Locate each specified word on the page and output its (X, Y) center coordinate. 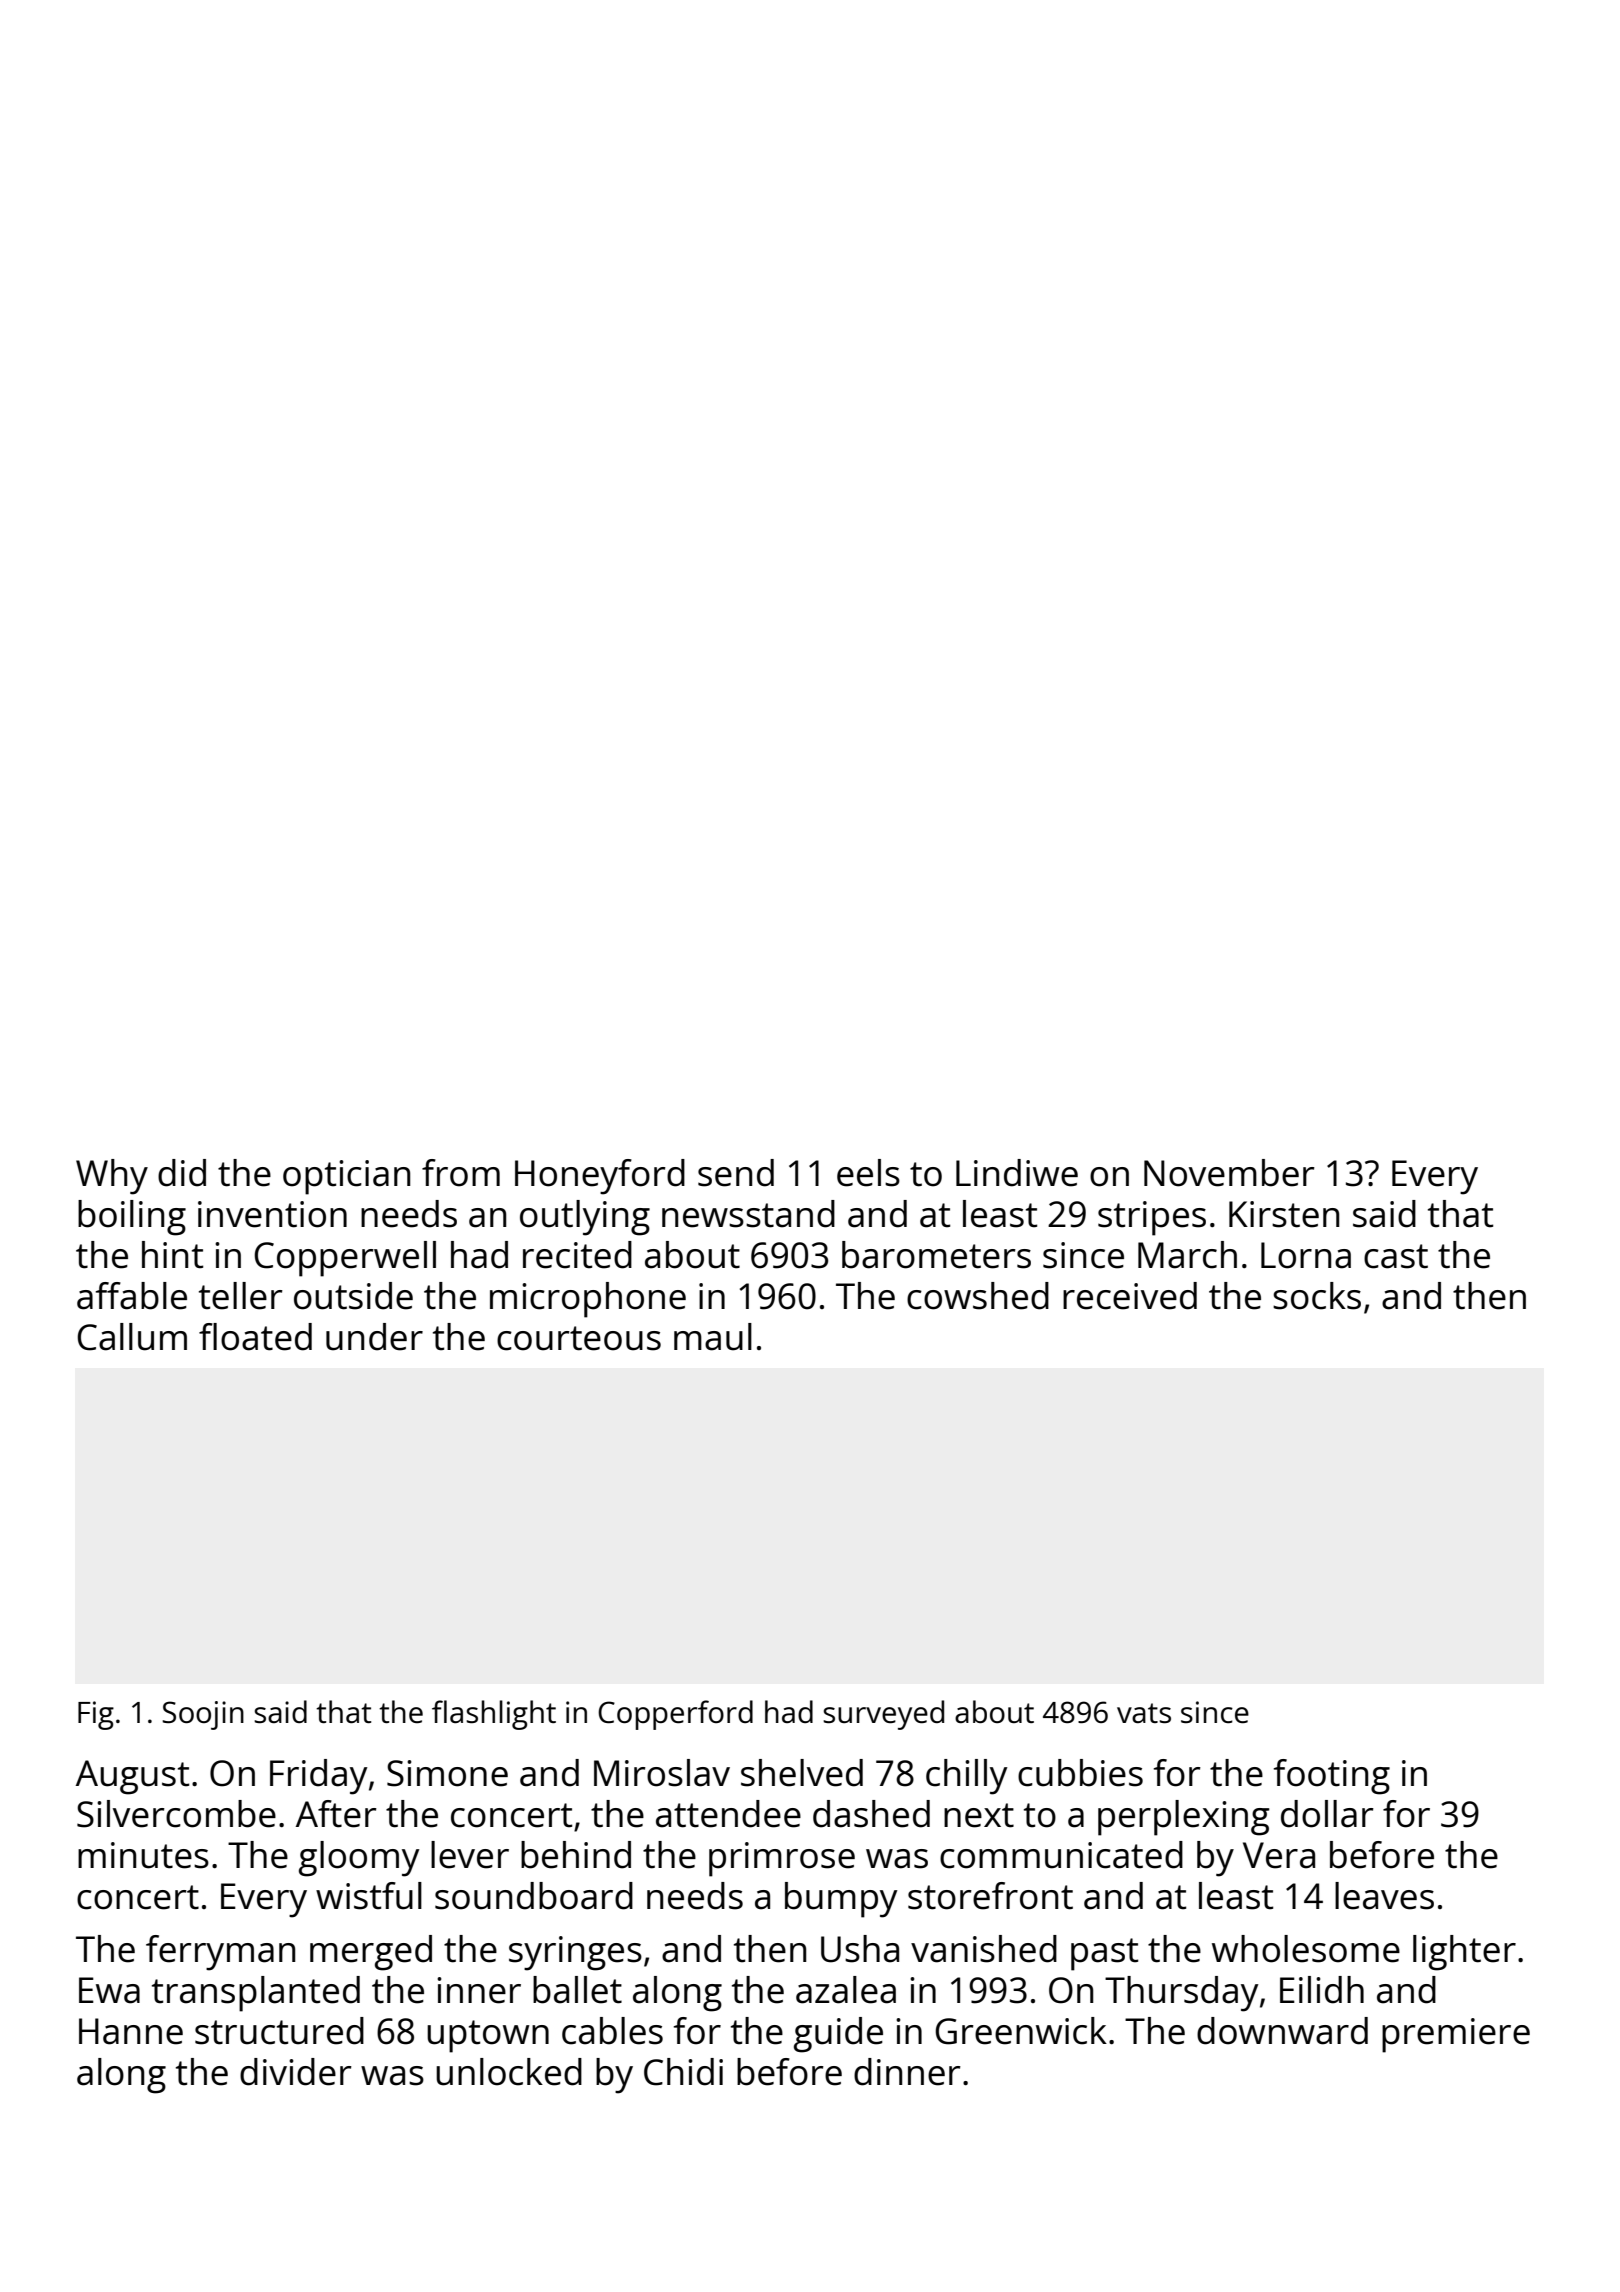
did (182, 1173)
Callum (132, 1337)
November (1229, 1173)
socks (1317, 1296)
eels (868, 1173)
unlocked (509, 2072)
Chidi (683, 2072)
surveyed (883, 1715)
